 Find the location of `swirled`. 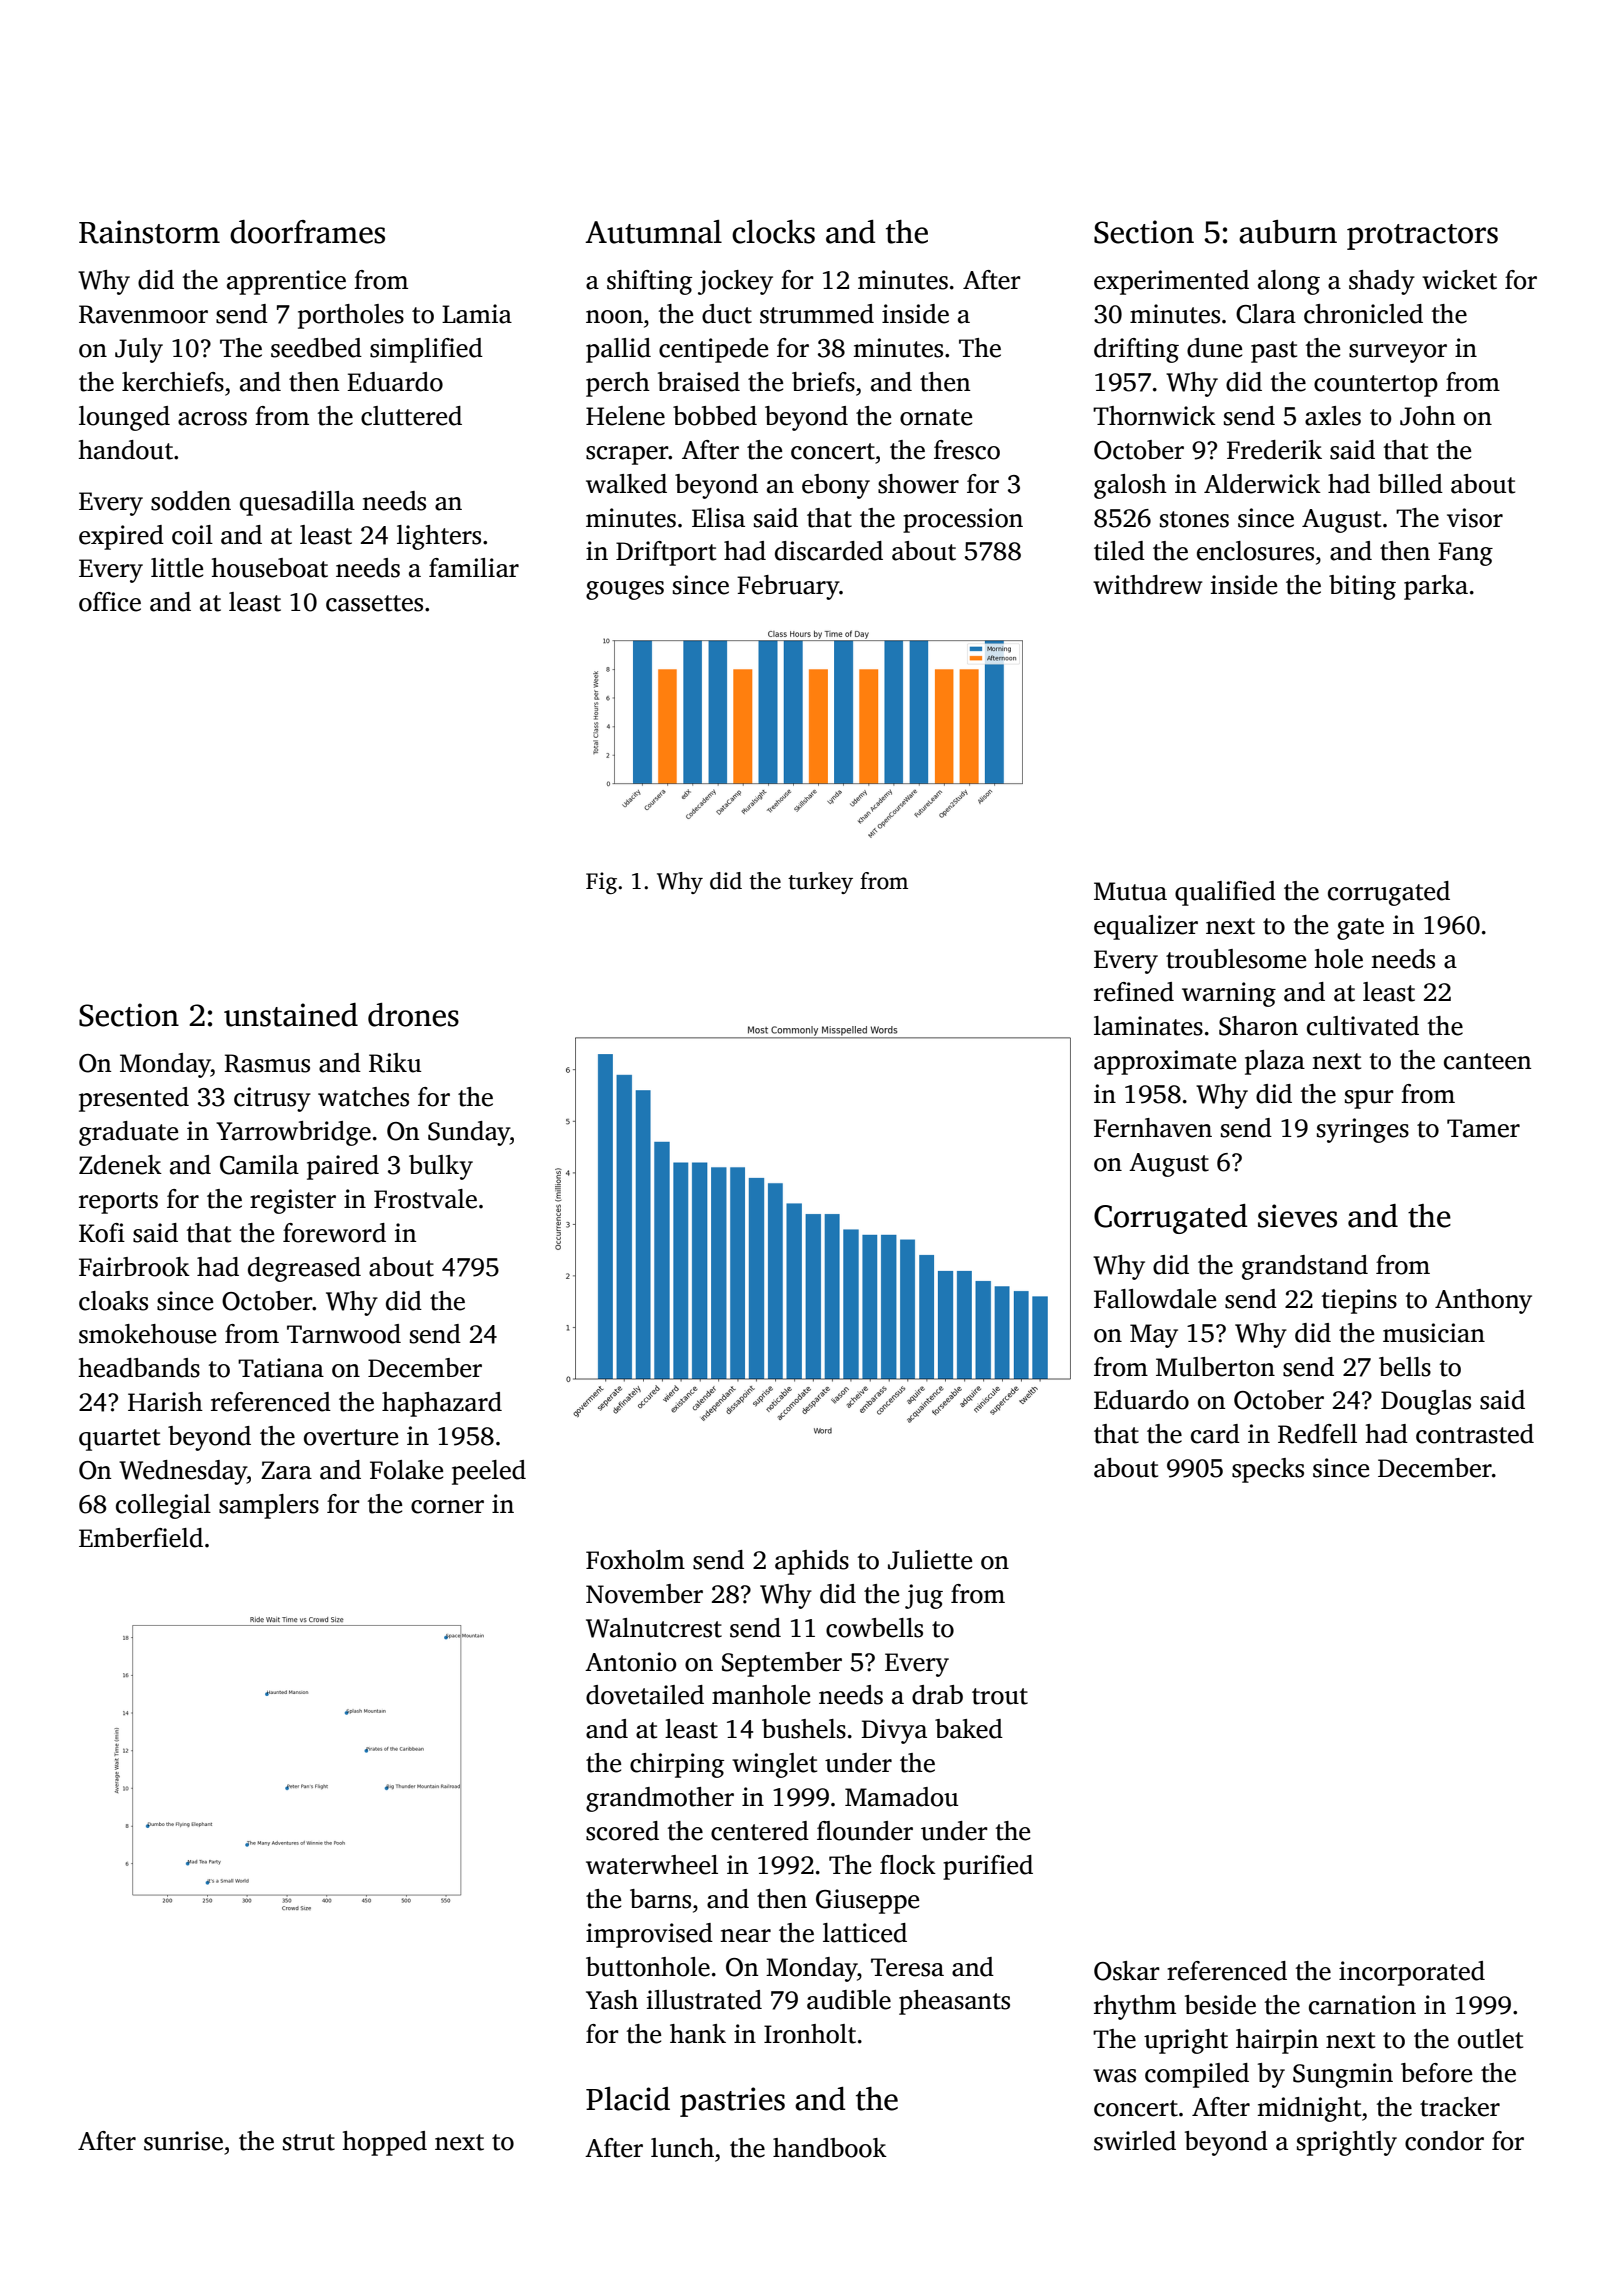

swirled is located at coordinates (1135, 2141).
